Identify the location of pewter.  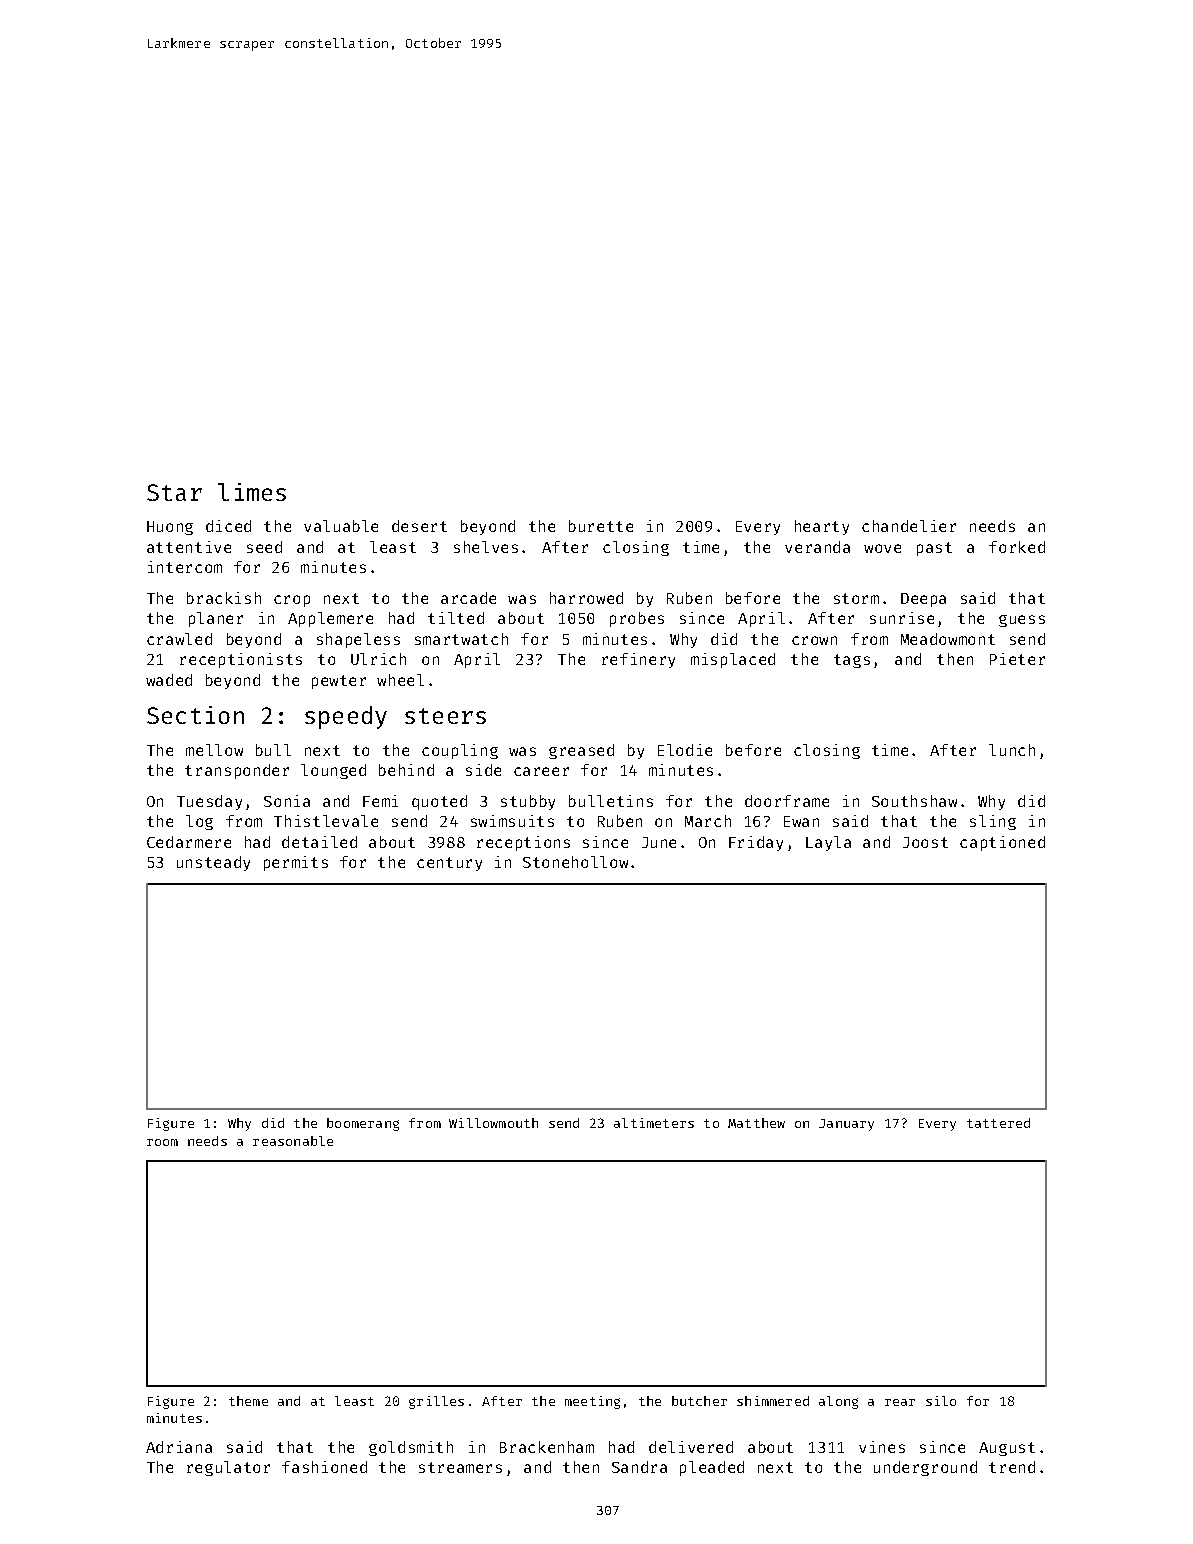
(339, 682).
